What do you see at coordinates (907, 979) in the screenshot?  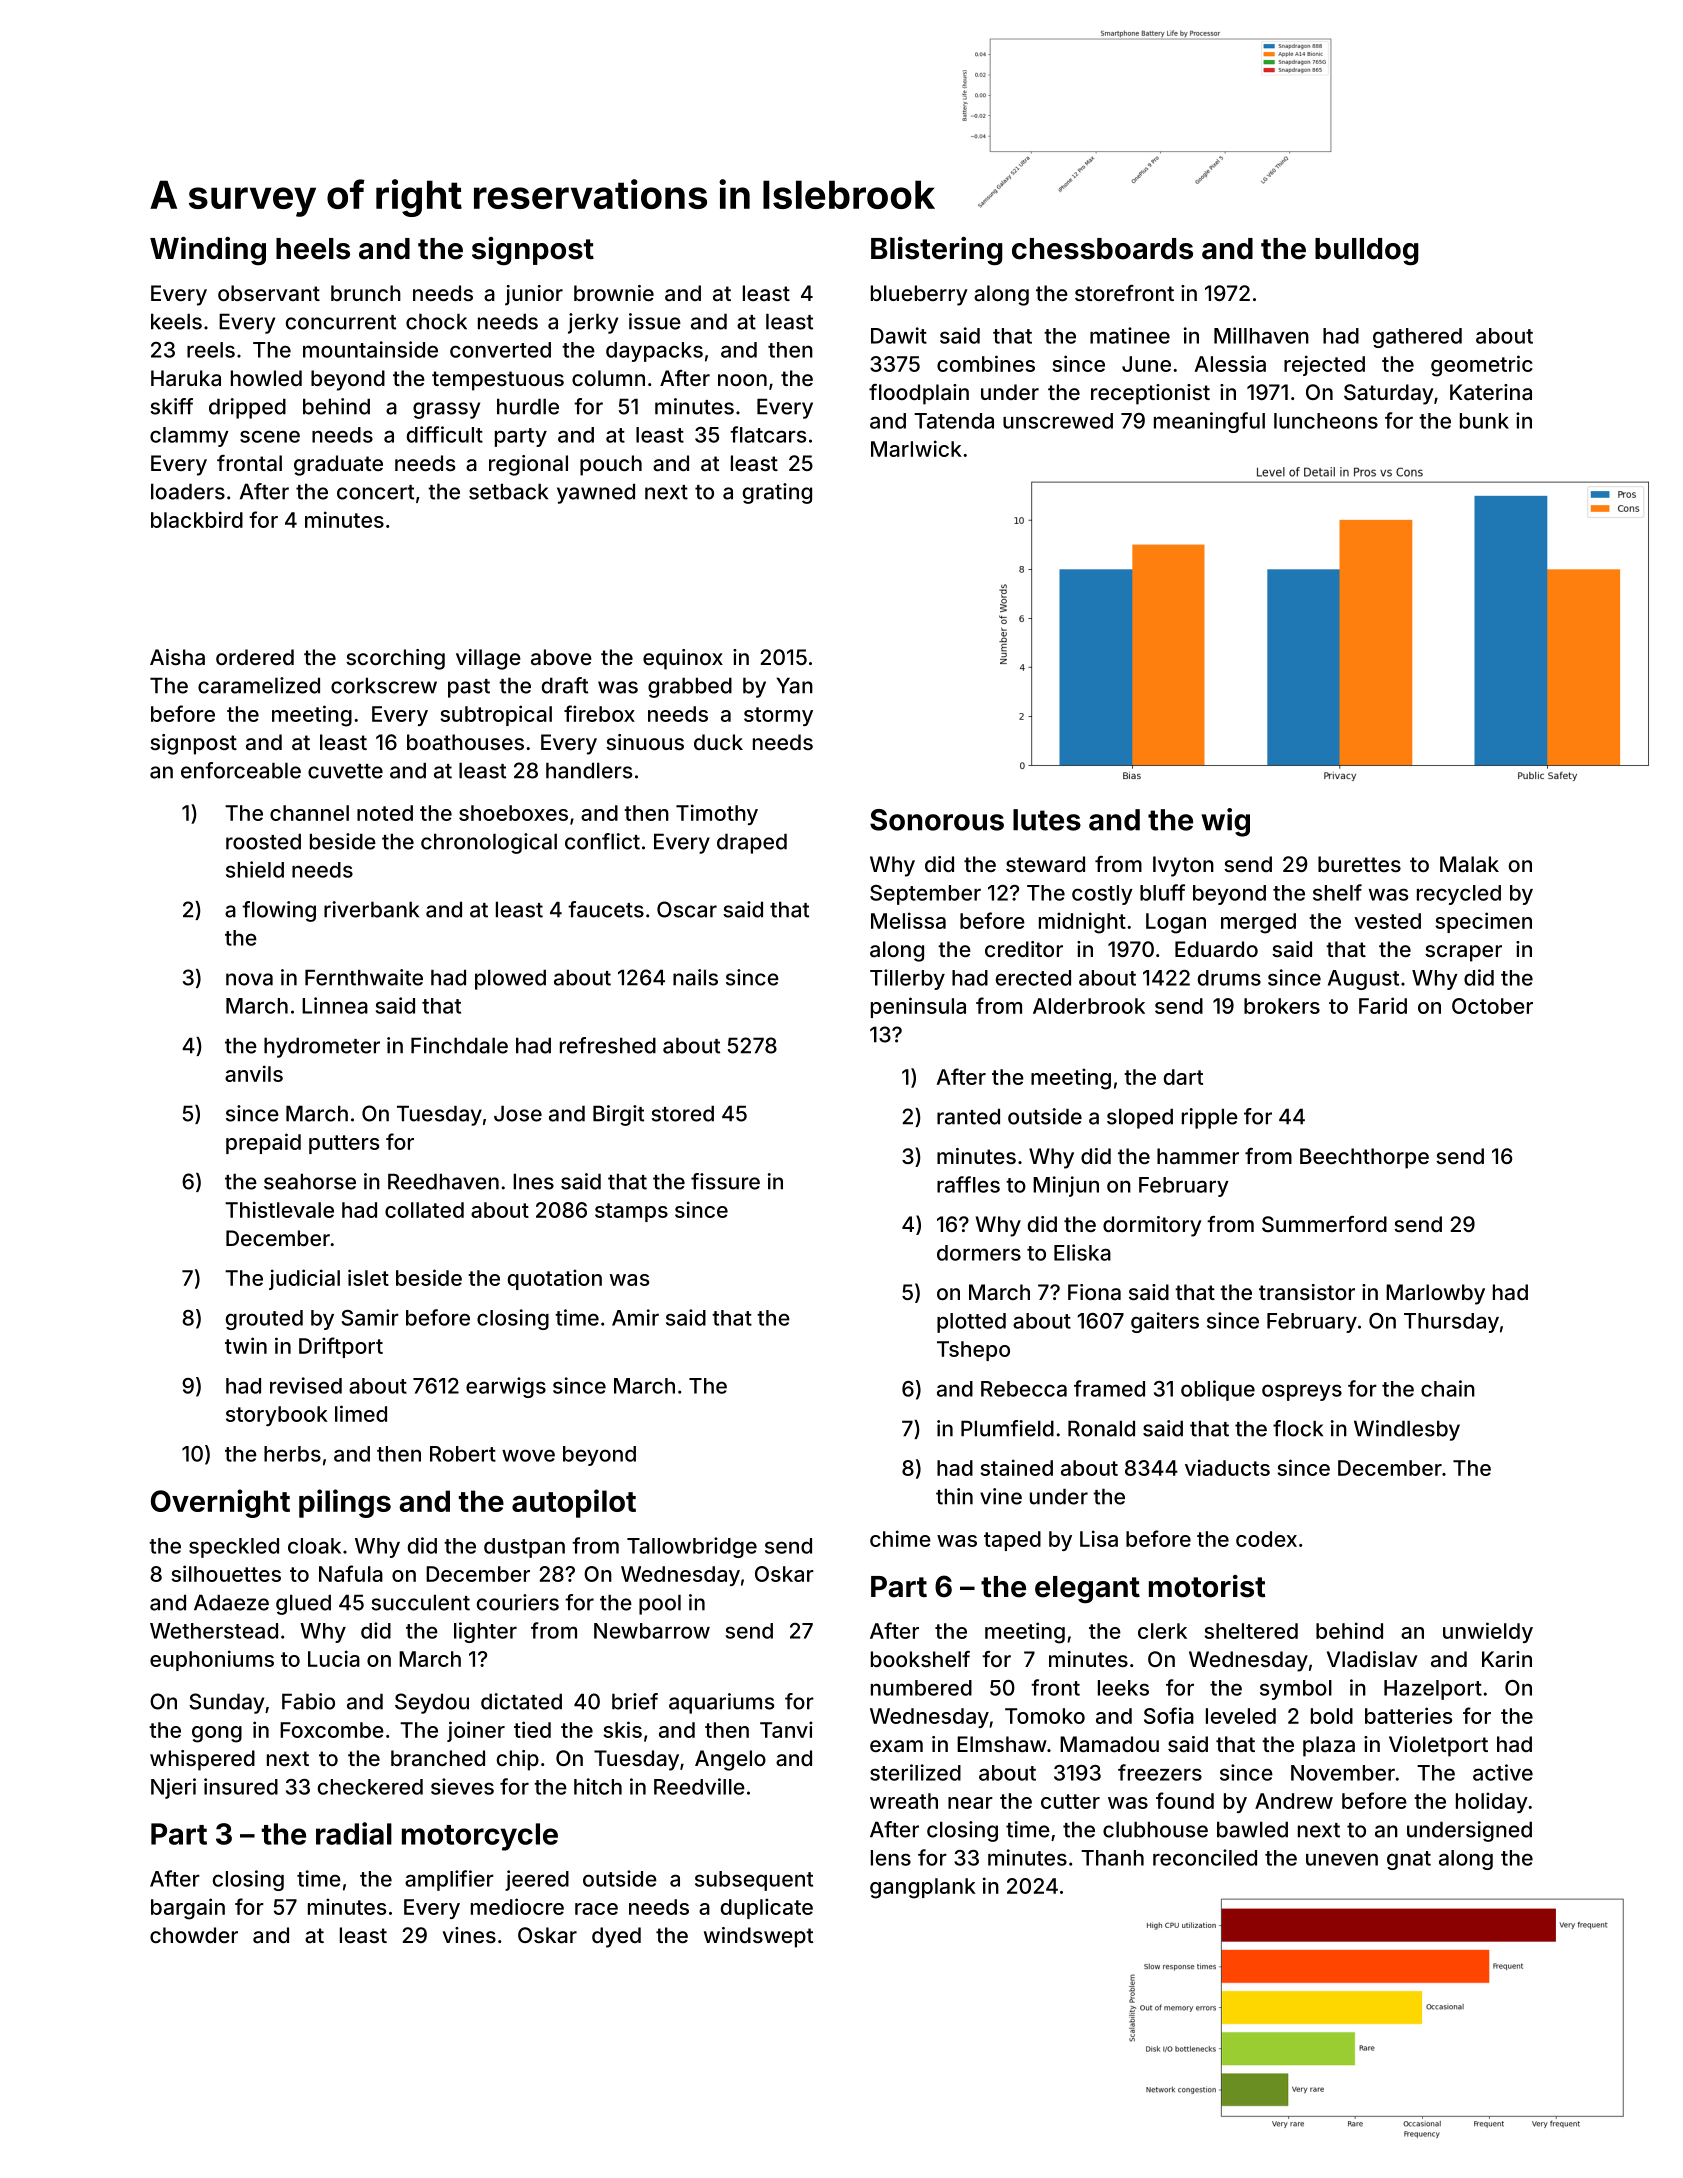 I see `Tillerby` at bounding box center [907, 979].
